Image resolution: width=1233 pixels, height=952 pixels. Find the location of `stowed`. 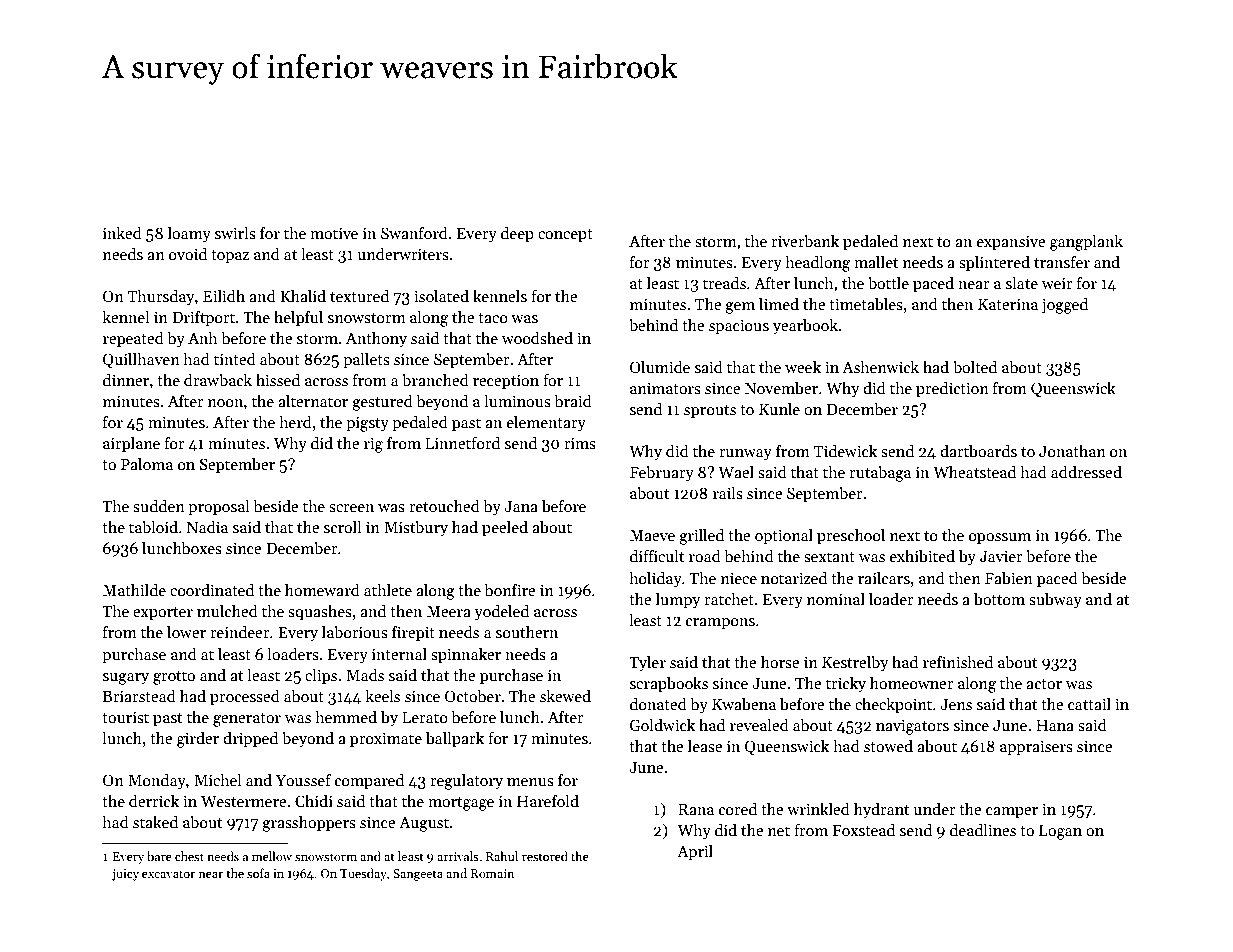

stowed is located at coordinates (888, 746).
